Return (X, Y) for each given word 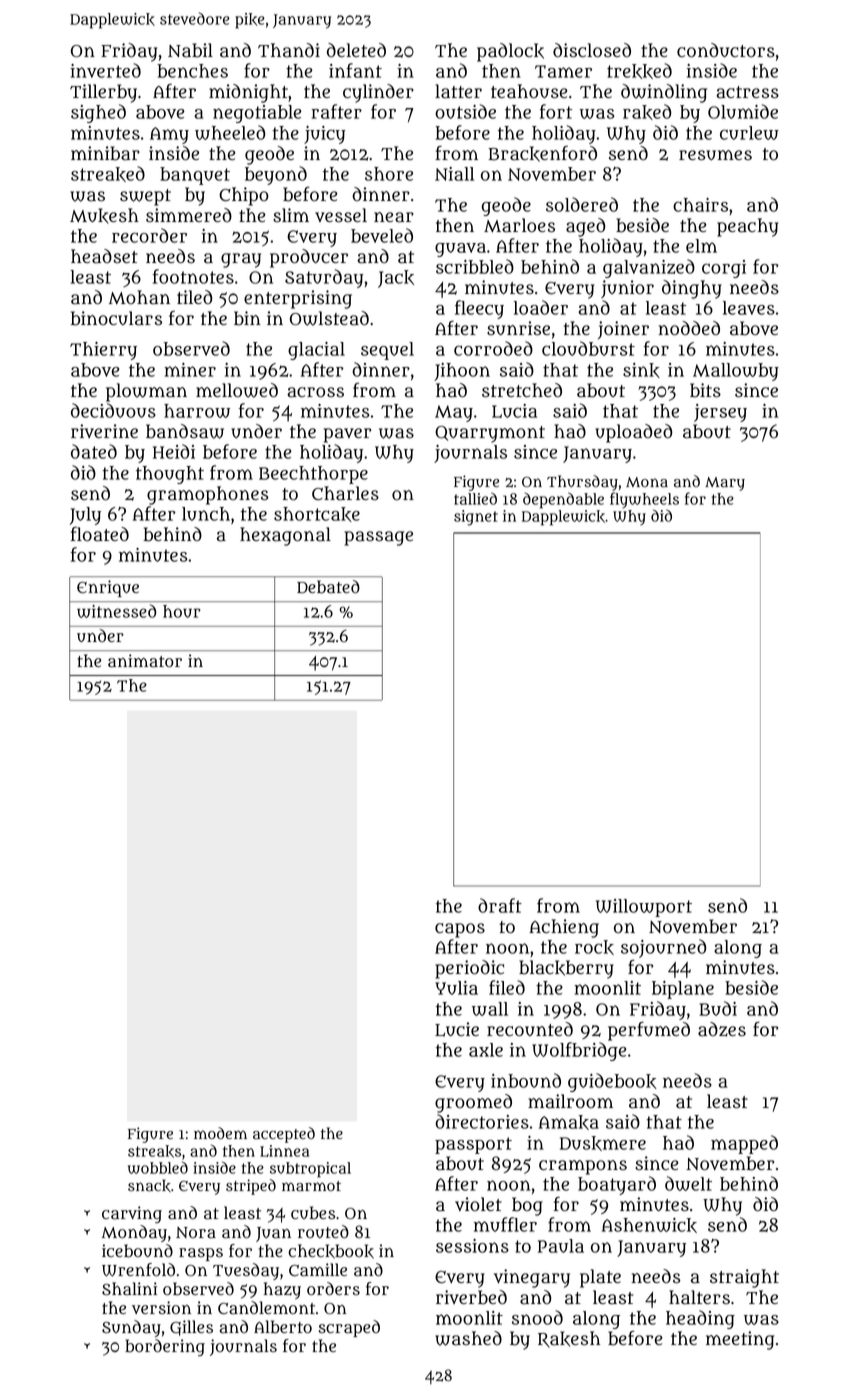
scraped (349, 1328)
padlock (510, 52)
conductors (726, 50)
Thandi (289, 50)
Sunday (131, 1328)
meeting (740, 1340)
